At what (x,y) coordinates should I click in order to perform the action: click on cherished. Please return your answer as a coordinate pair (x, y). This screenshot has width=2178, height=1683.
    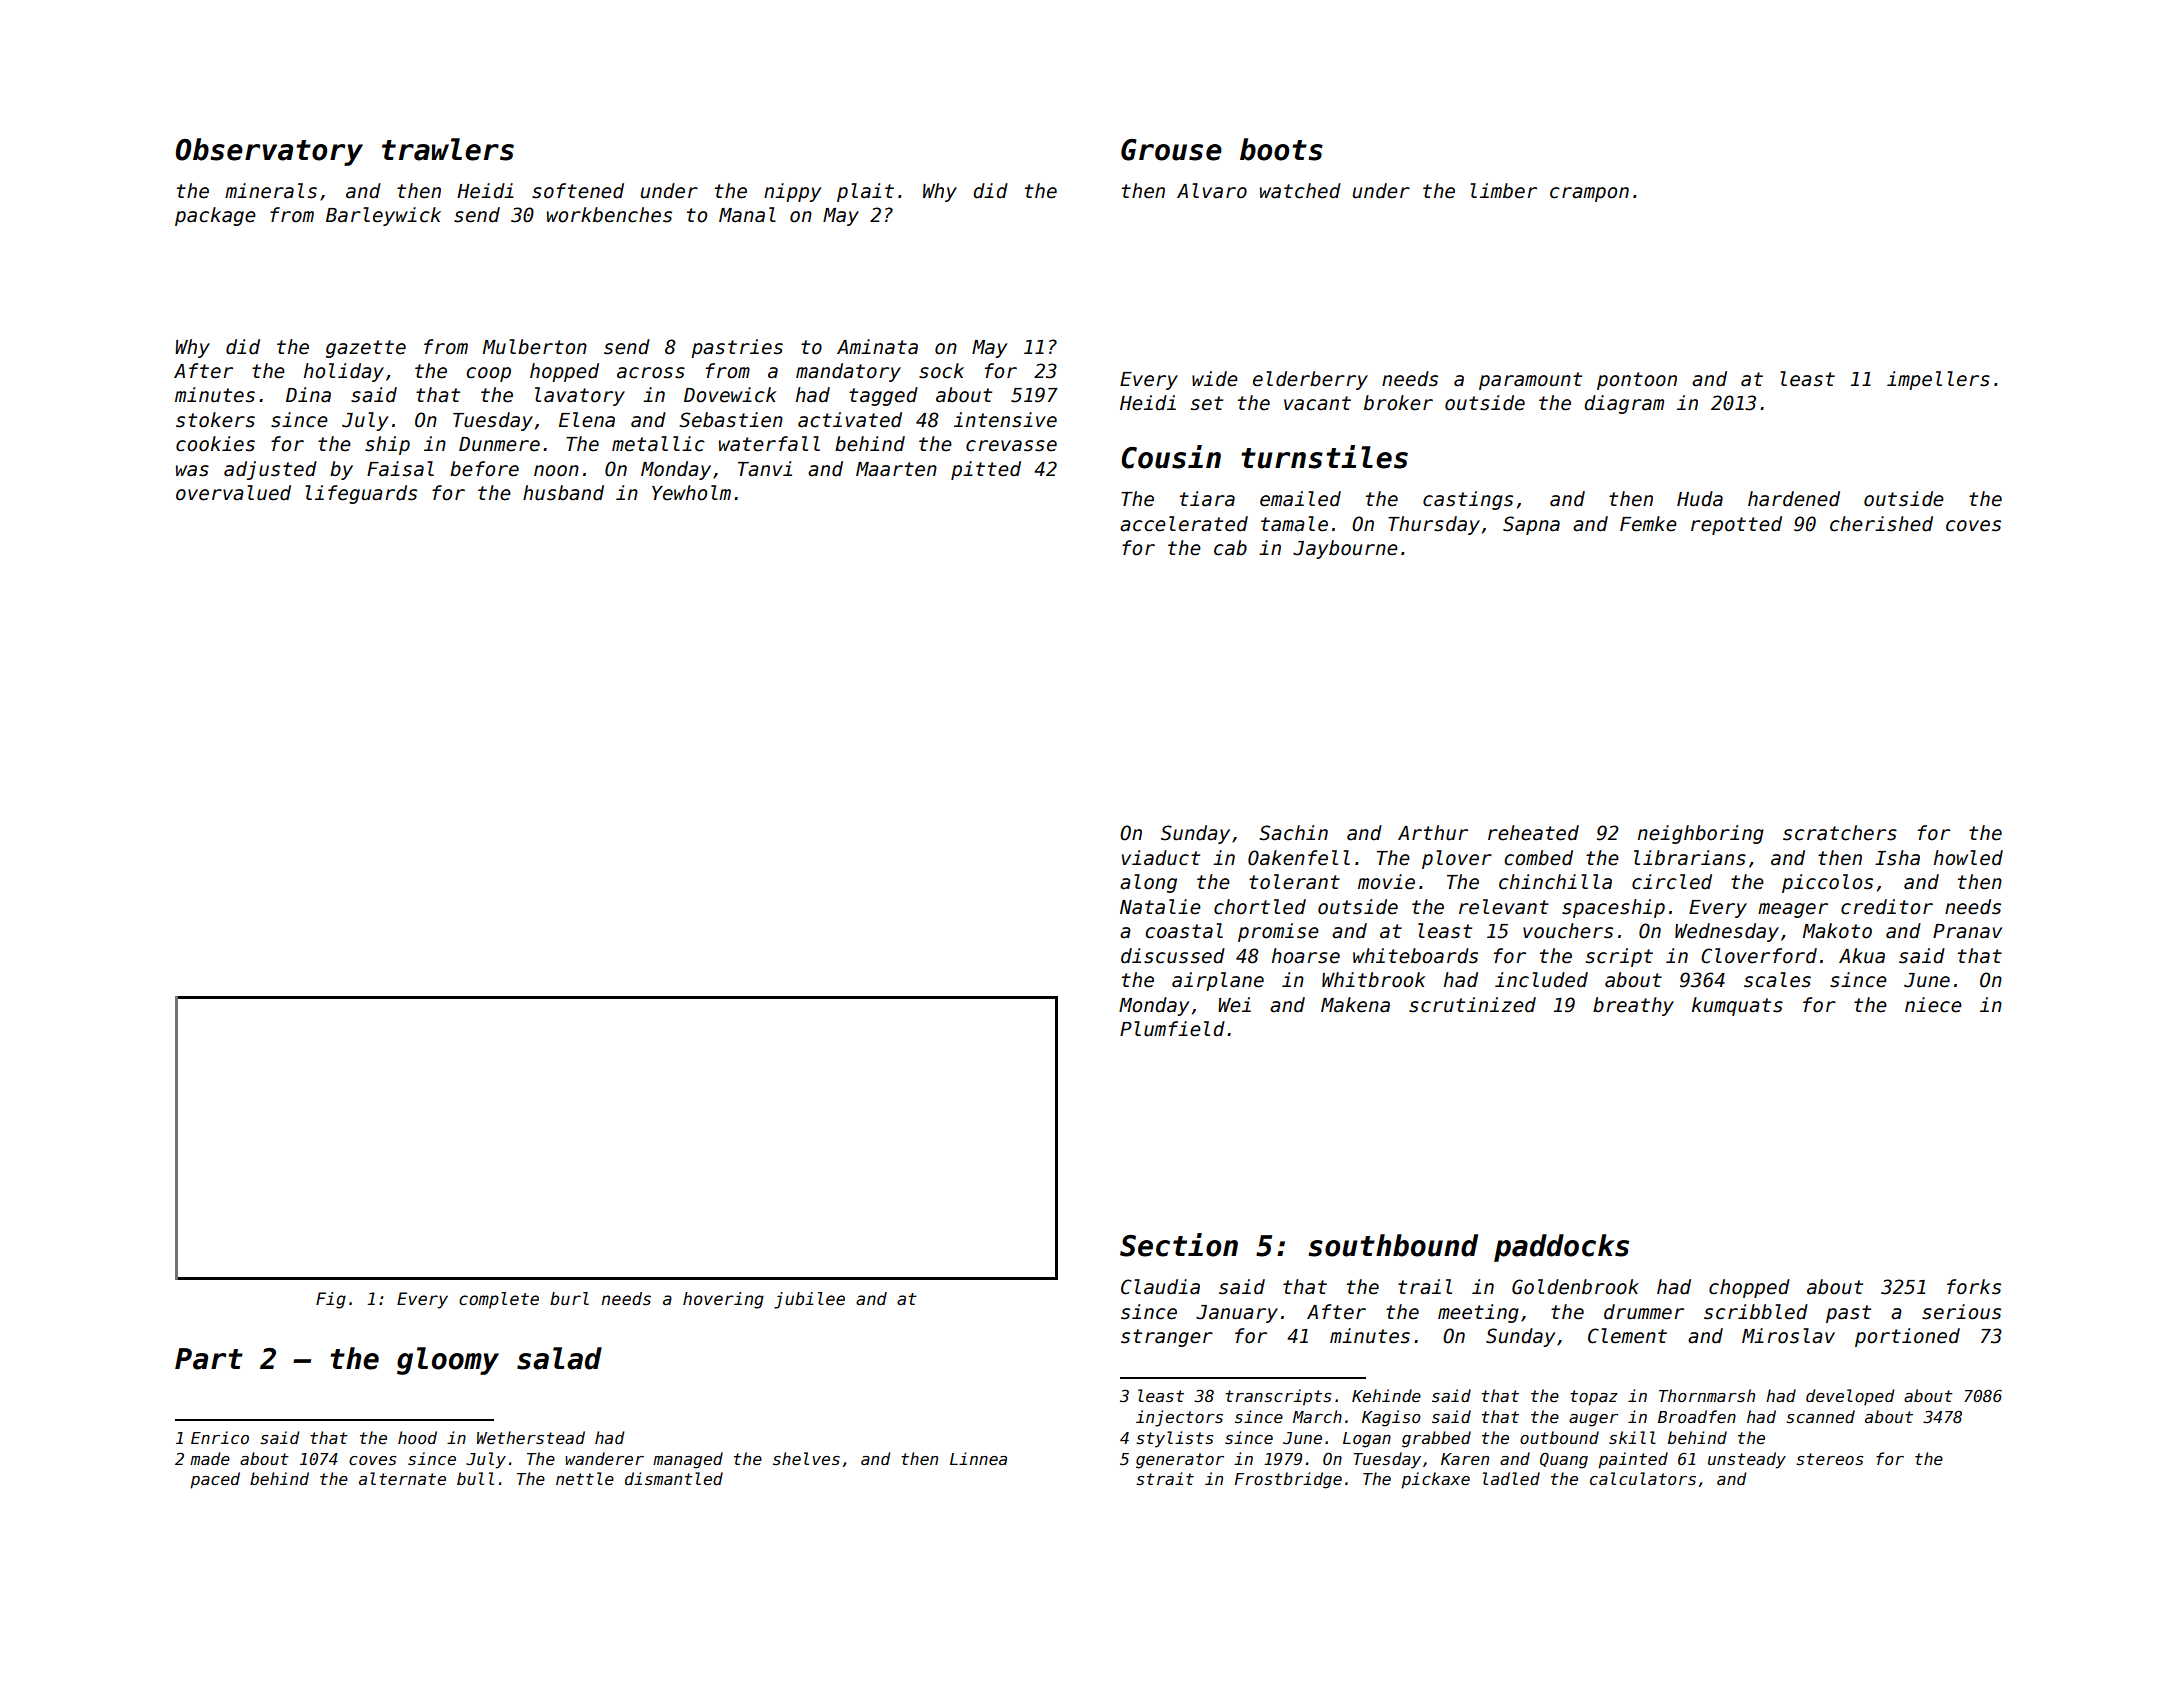
    Looking at the image, I should click on (1881, 524).
